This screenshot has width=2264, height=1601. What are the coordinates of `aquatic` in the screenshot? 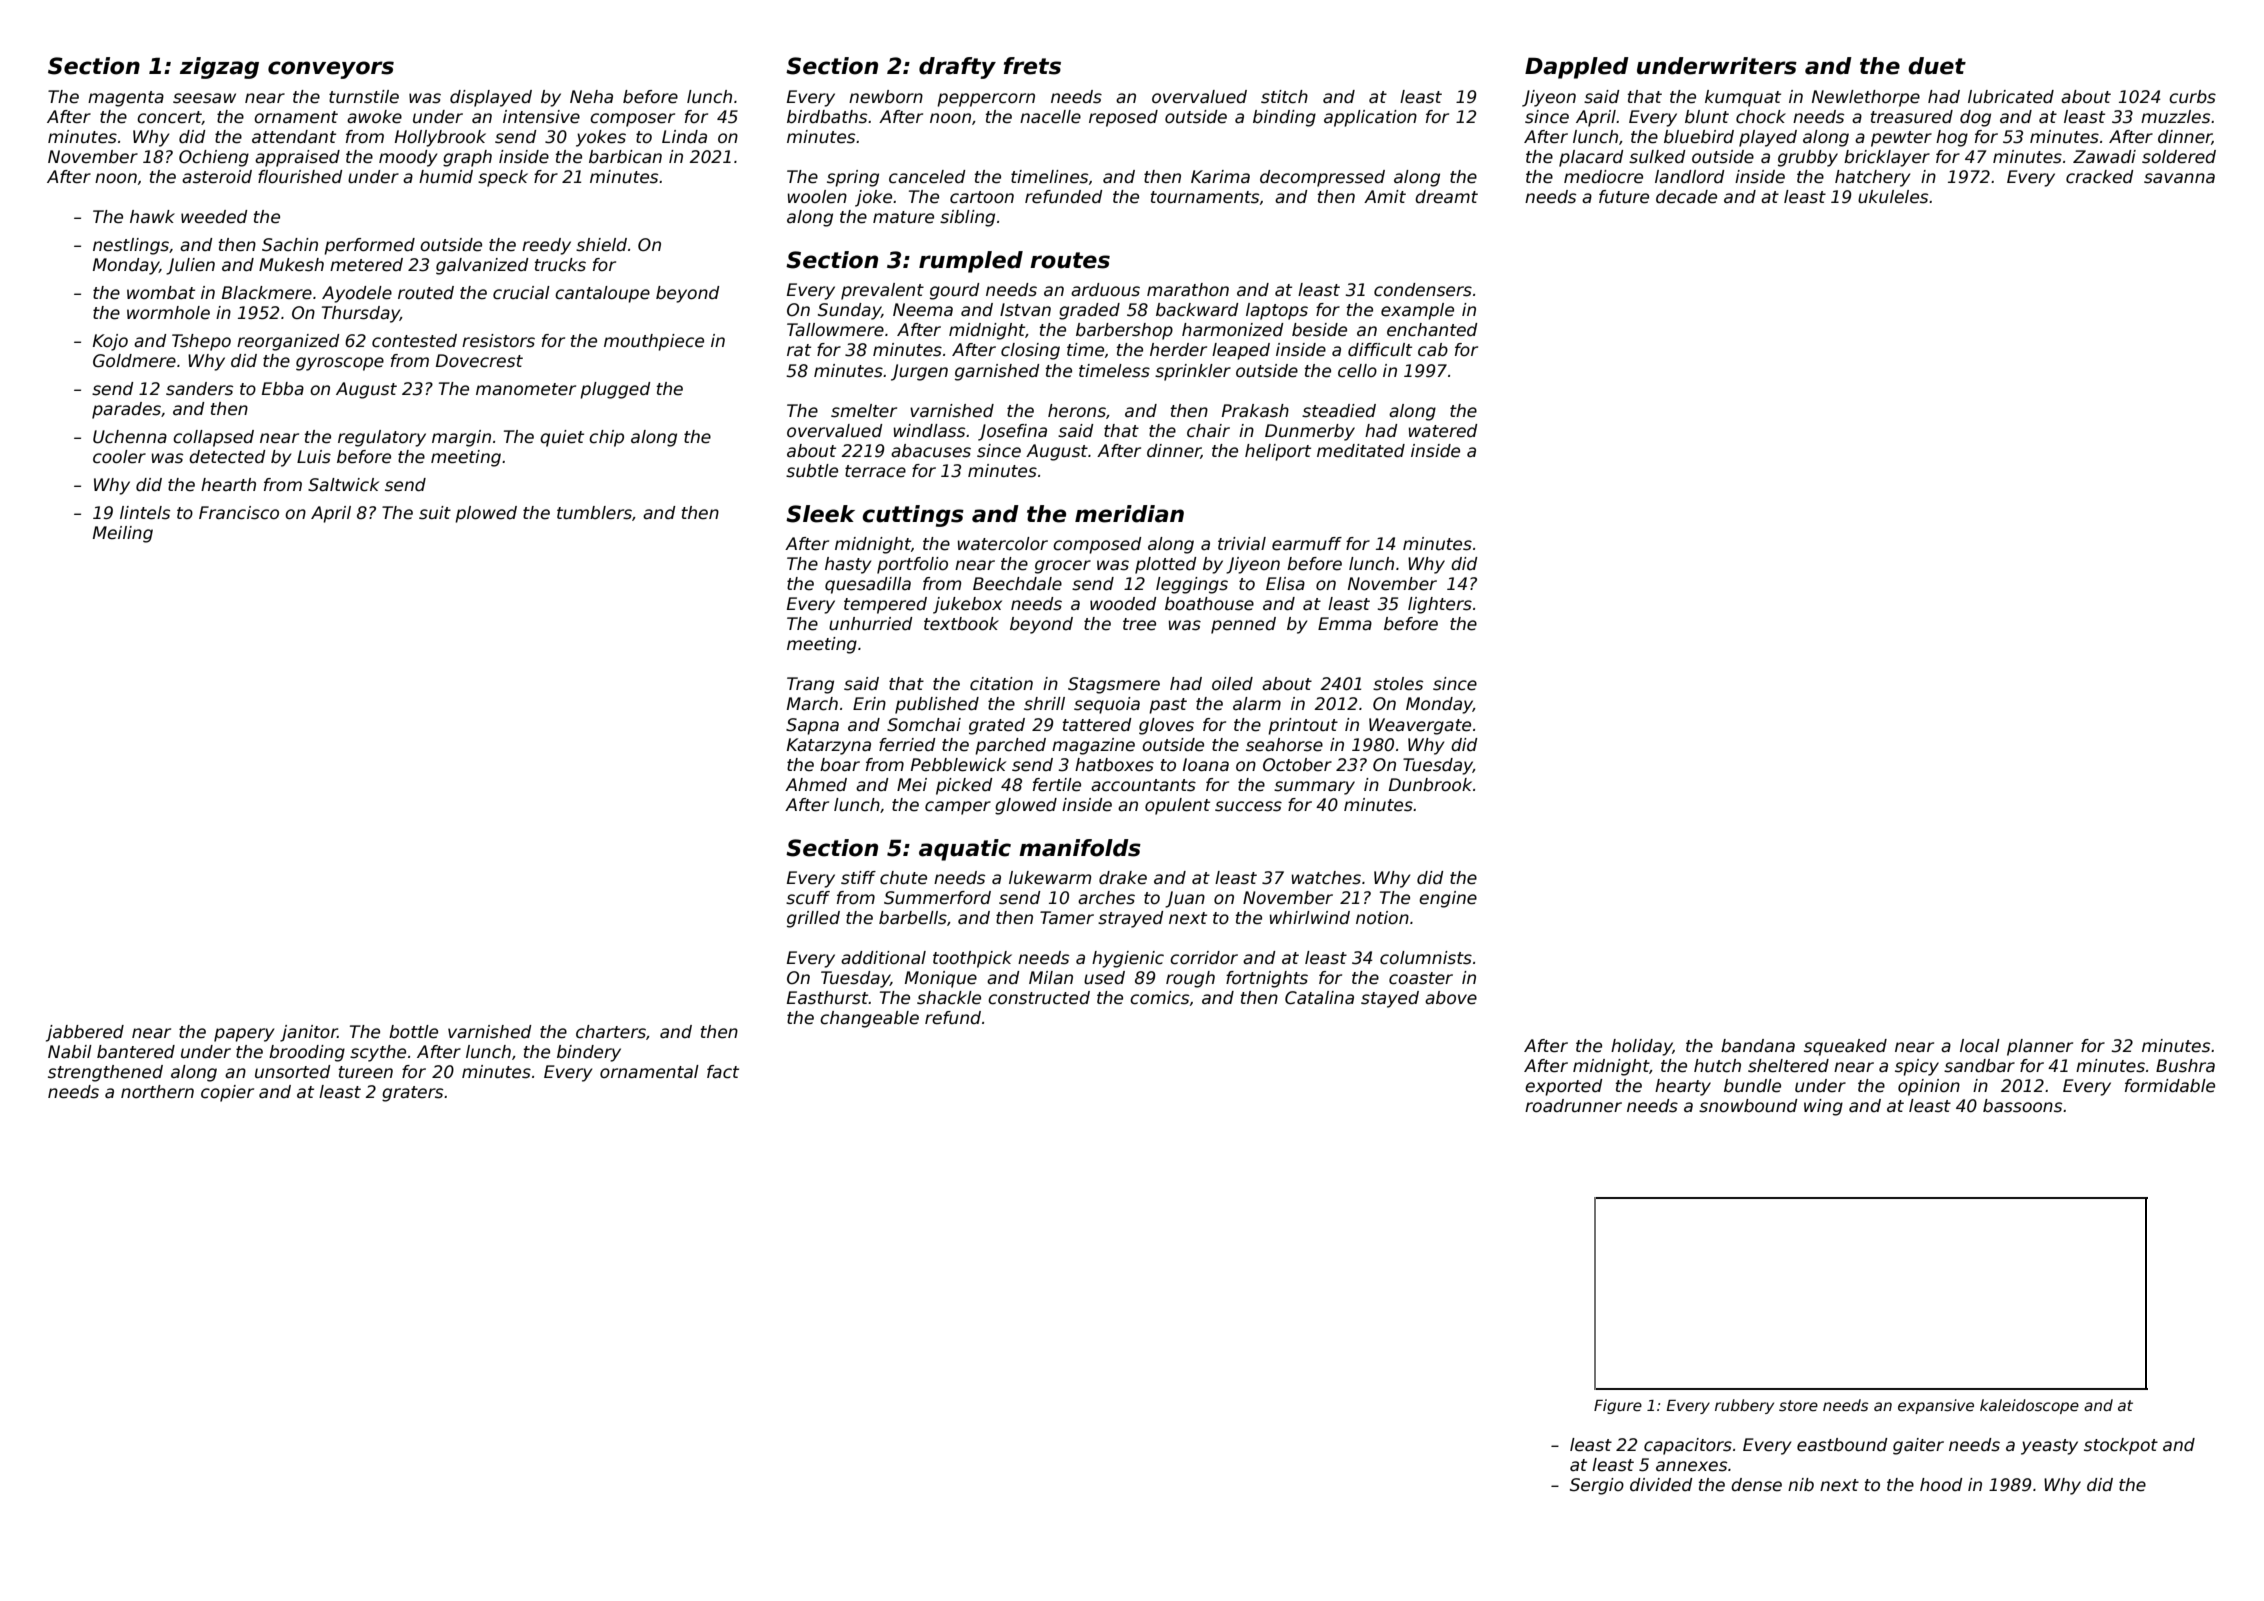 It's located at (965, 850).
